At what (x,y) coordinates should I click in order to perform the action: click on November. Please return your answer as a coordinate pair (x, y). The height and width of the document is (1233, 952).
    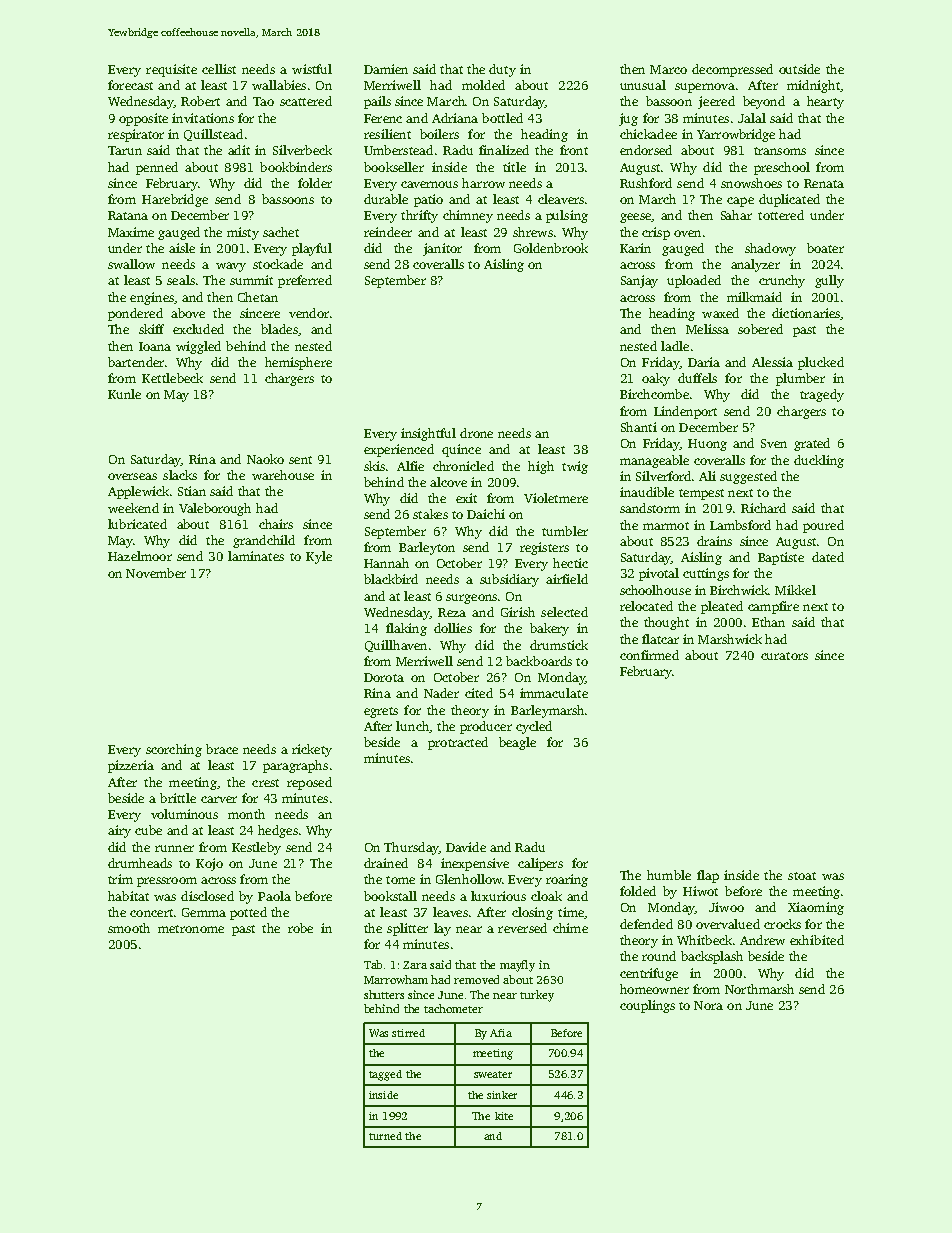
    Looking at the image, I should click on (156, 573).
